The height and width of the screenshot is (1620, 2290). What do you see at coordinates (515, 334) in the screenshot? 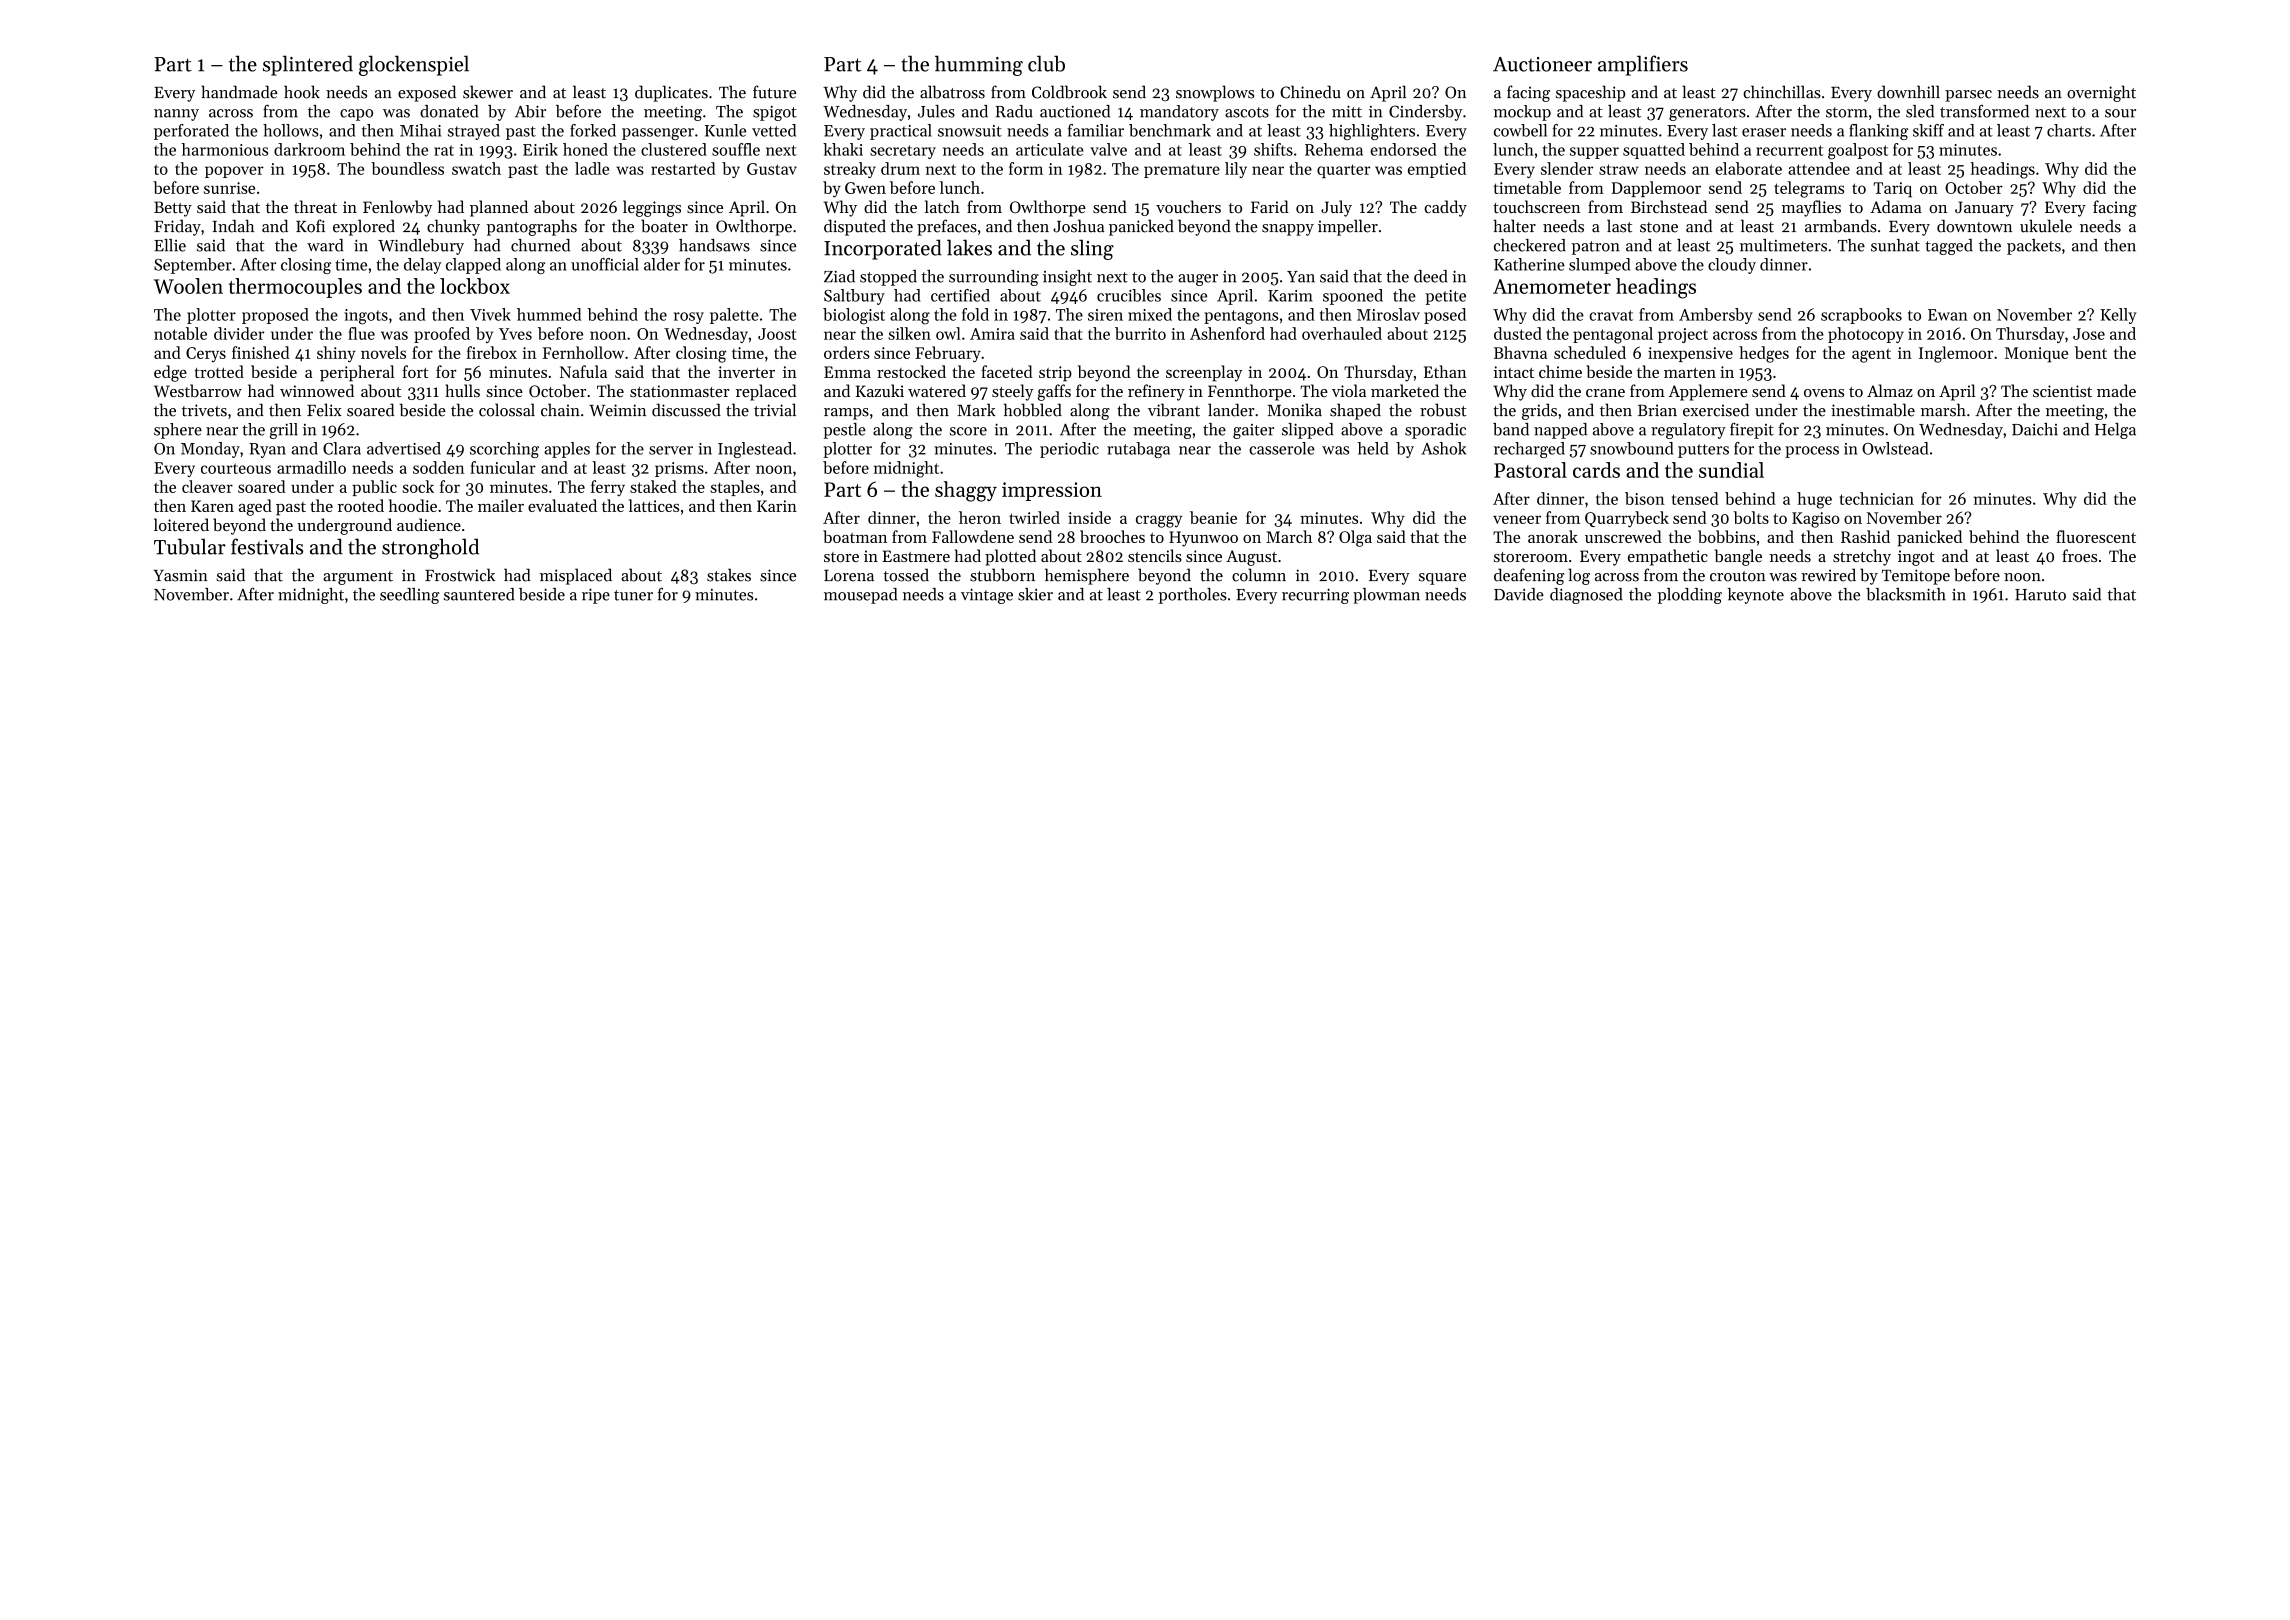
I see `Yves` at bounding box center [515, 334].
